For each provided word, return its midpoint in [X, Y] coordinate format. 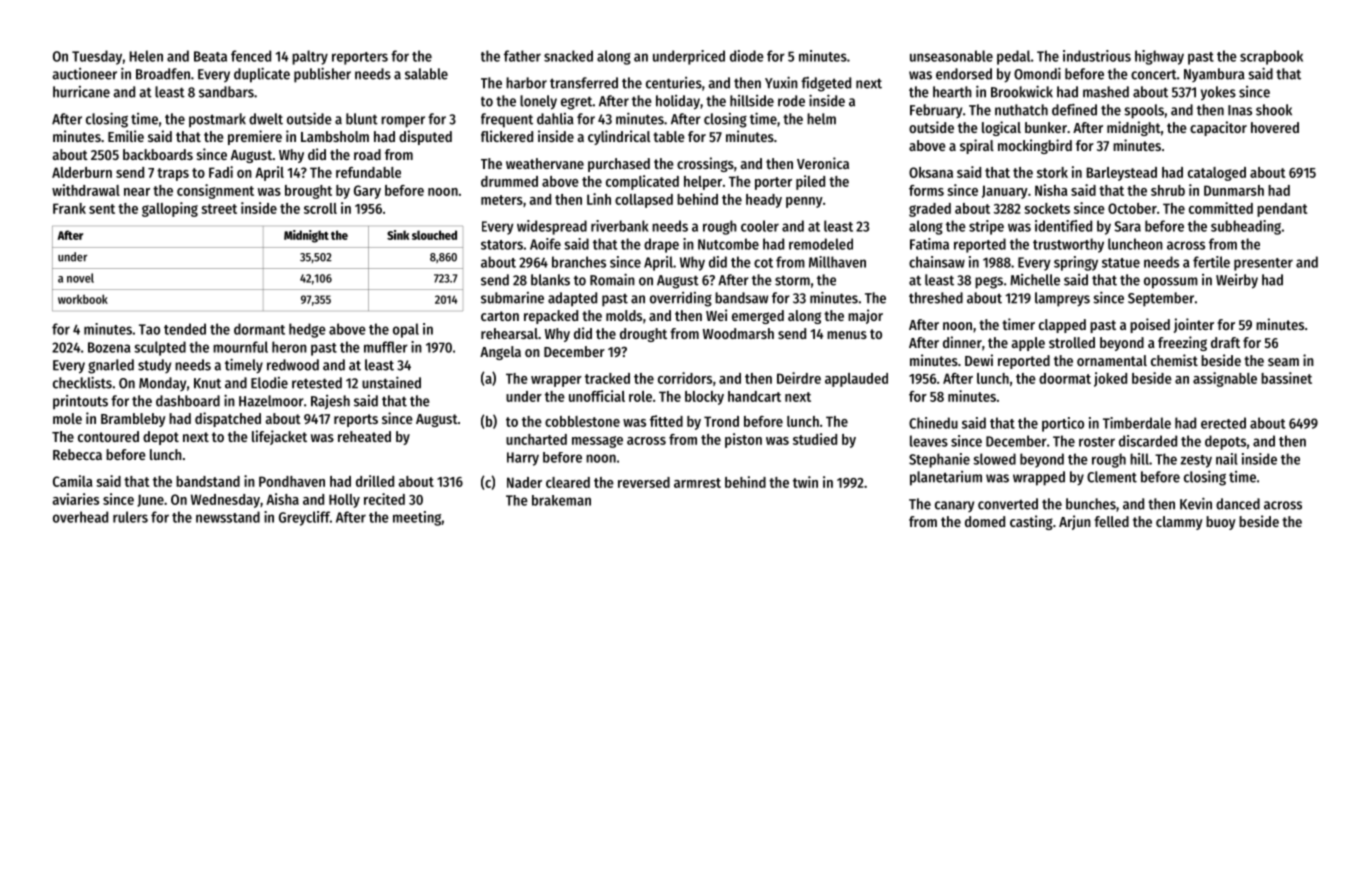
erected [1223, 423]
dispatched [228, 419]
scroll [320, 208]
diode [747, 56]
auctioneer [85, 74]
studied [815, 439]
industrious [1097, 56]
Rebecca [77, 454]
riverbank [620, 226]
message [597, 442]
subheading [1246, 227]
